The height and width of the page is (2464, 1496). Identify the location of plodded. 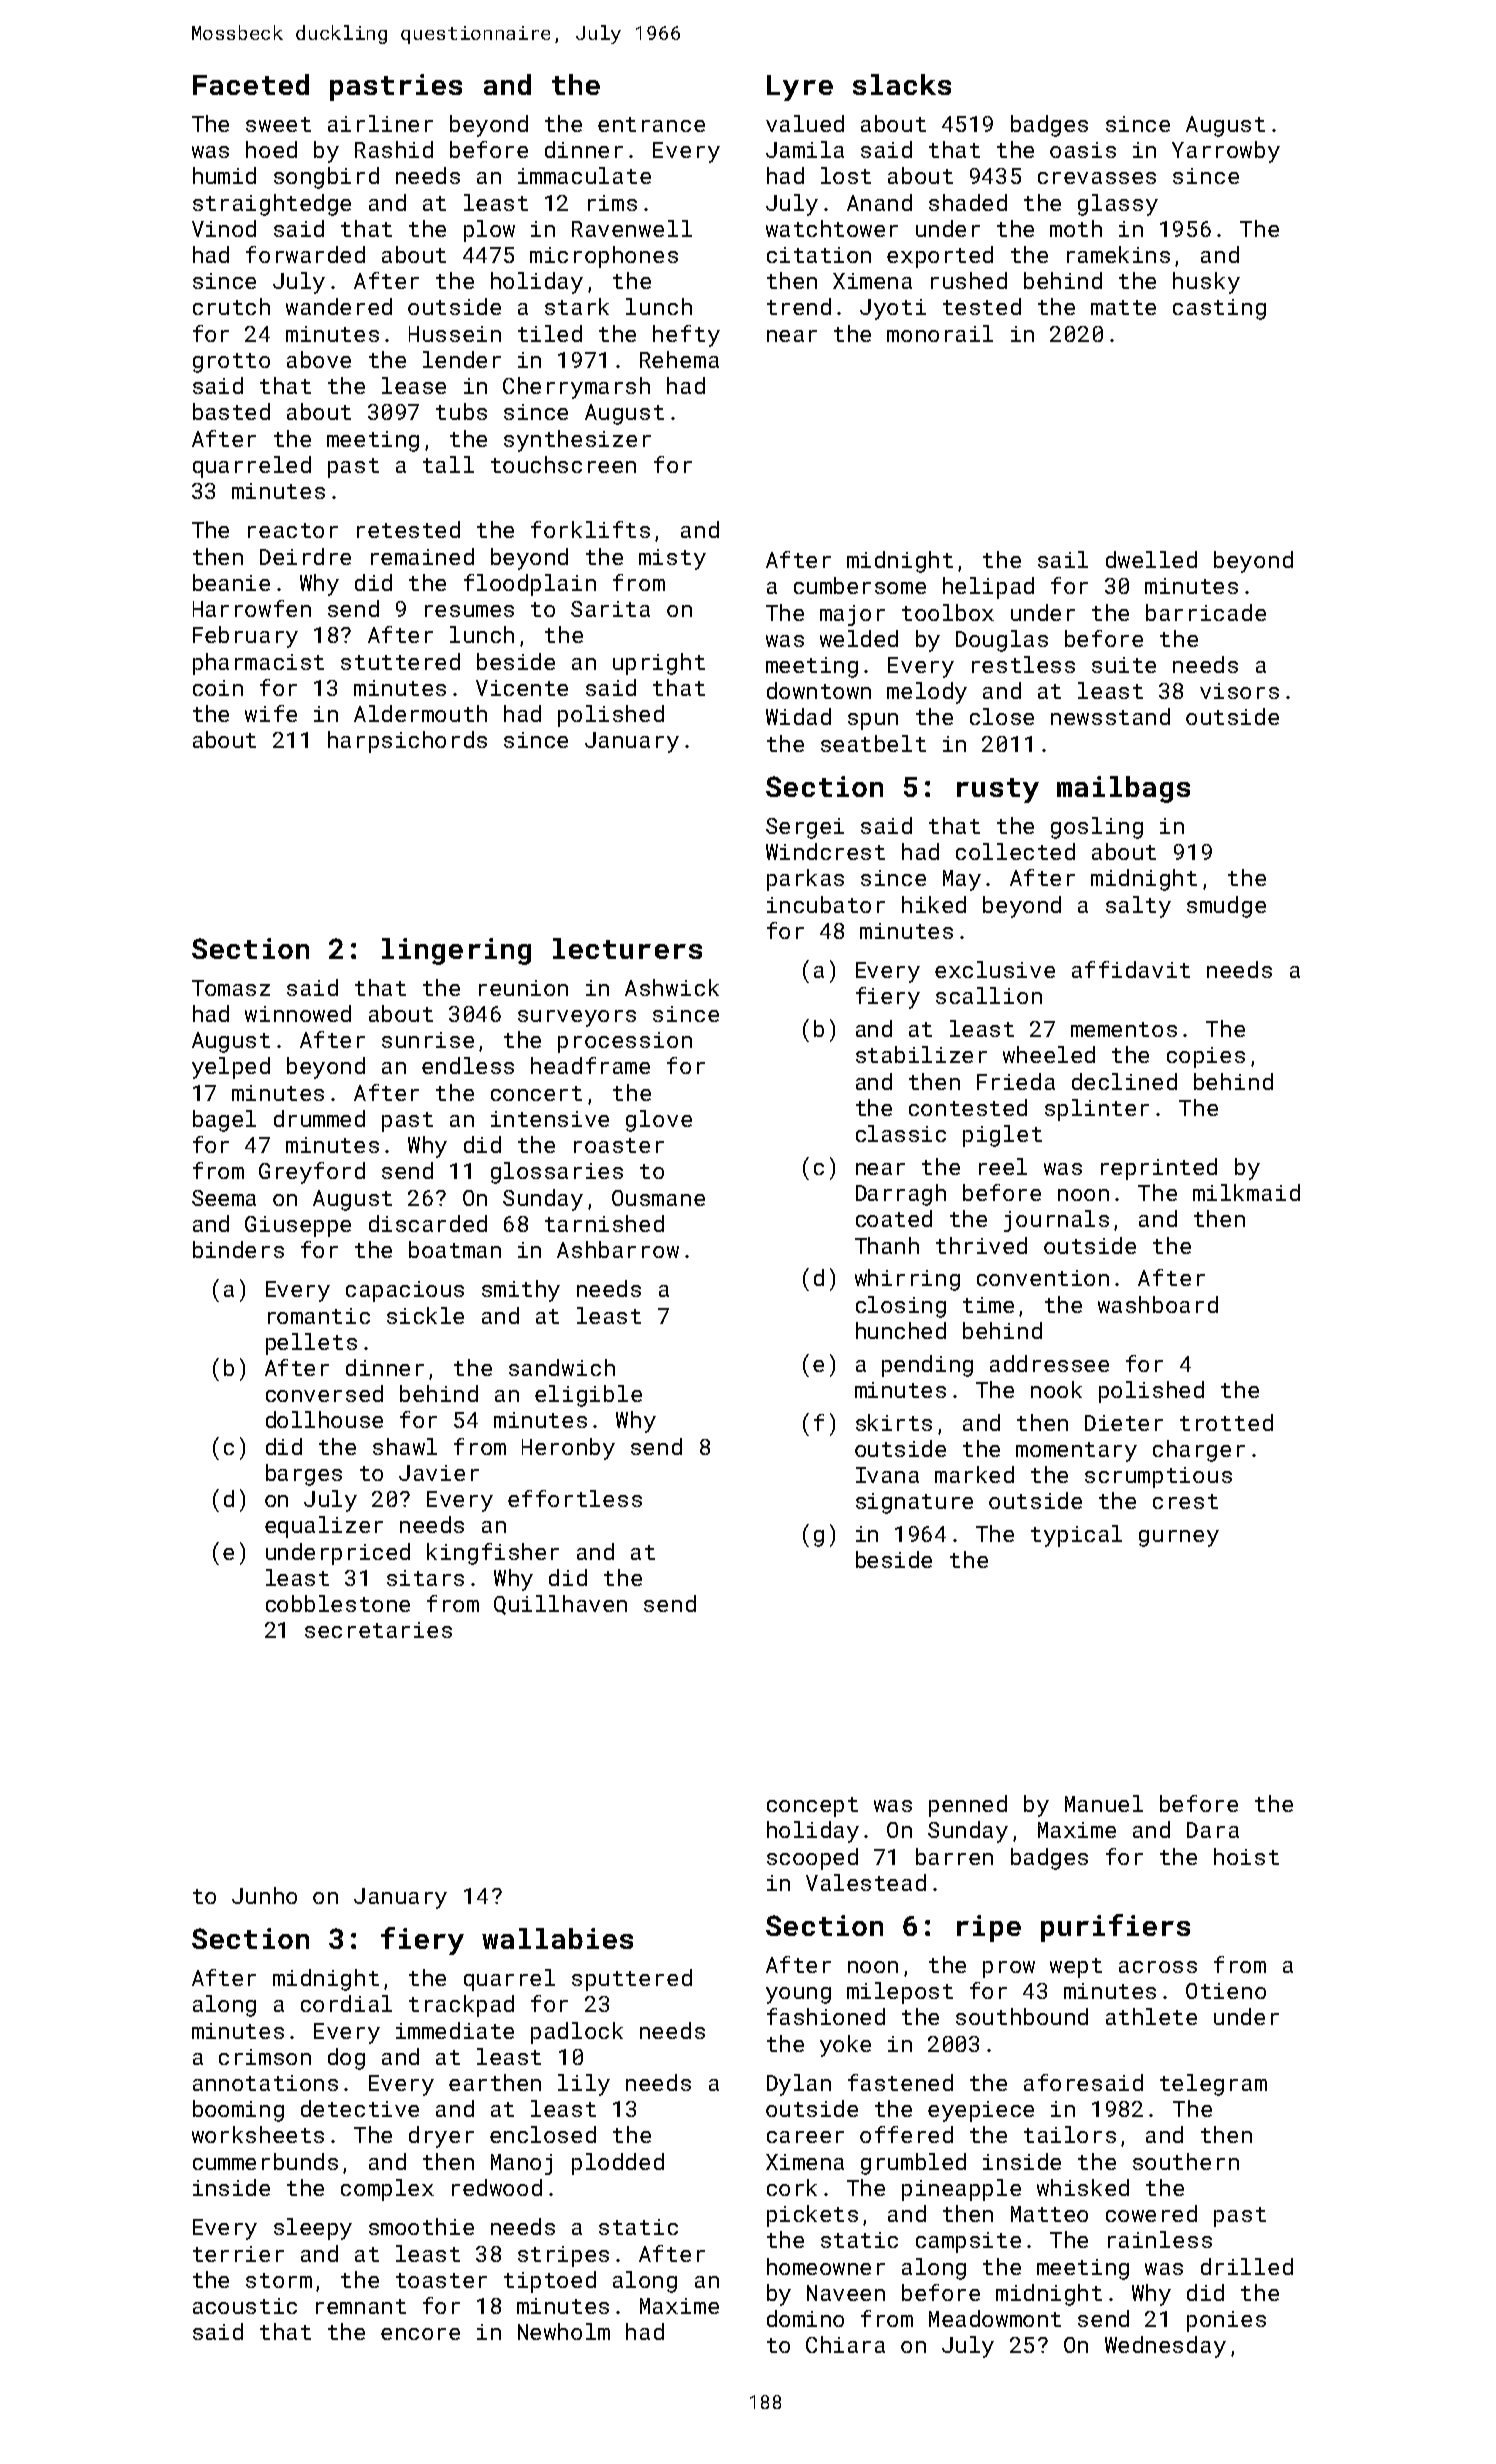
(618, 2164).
